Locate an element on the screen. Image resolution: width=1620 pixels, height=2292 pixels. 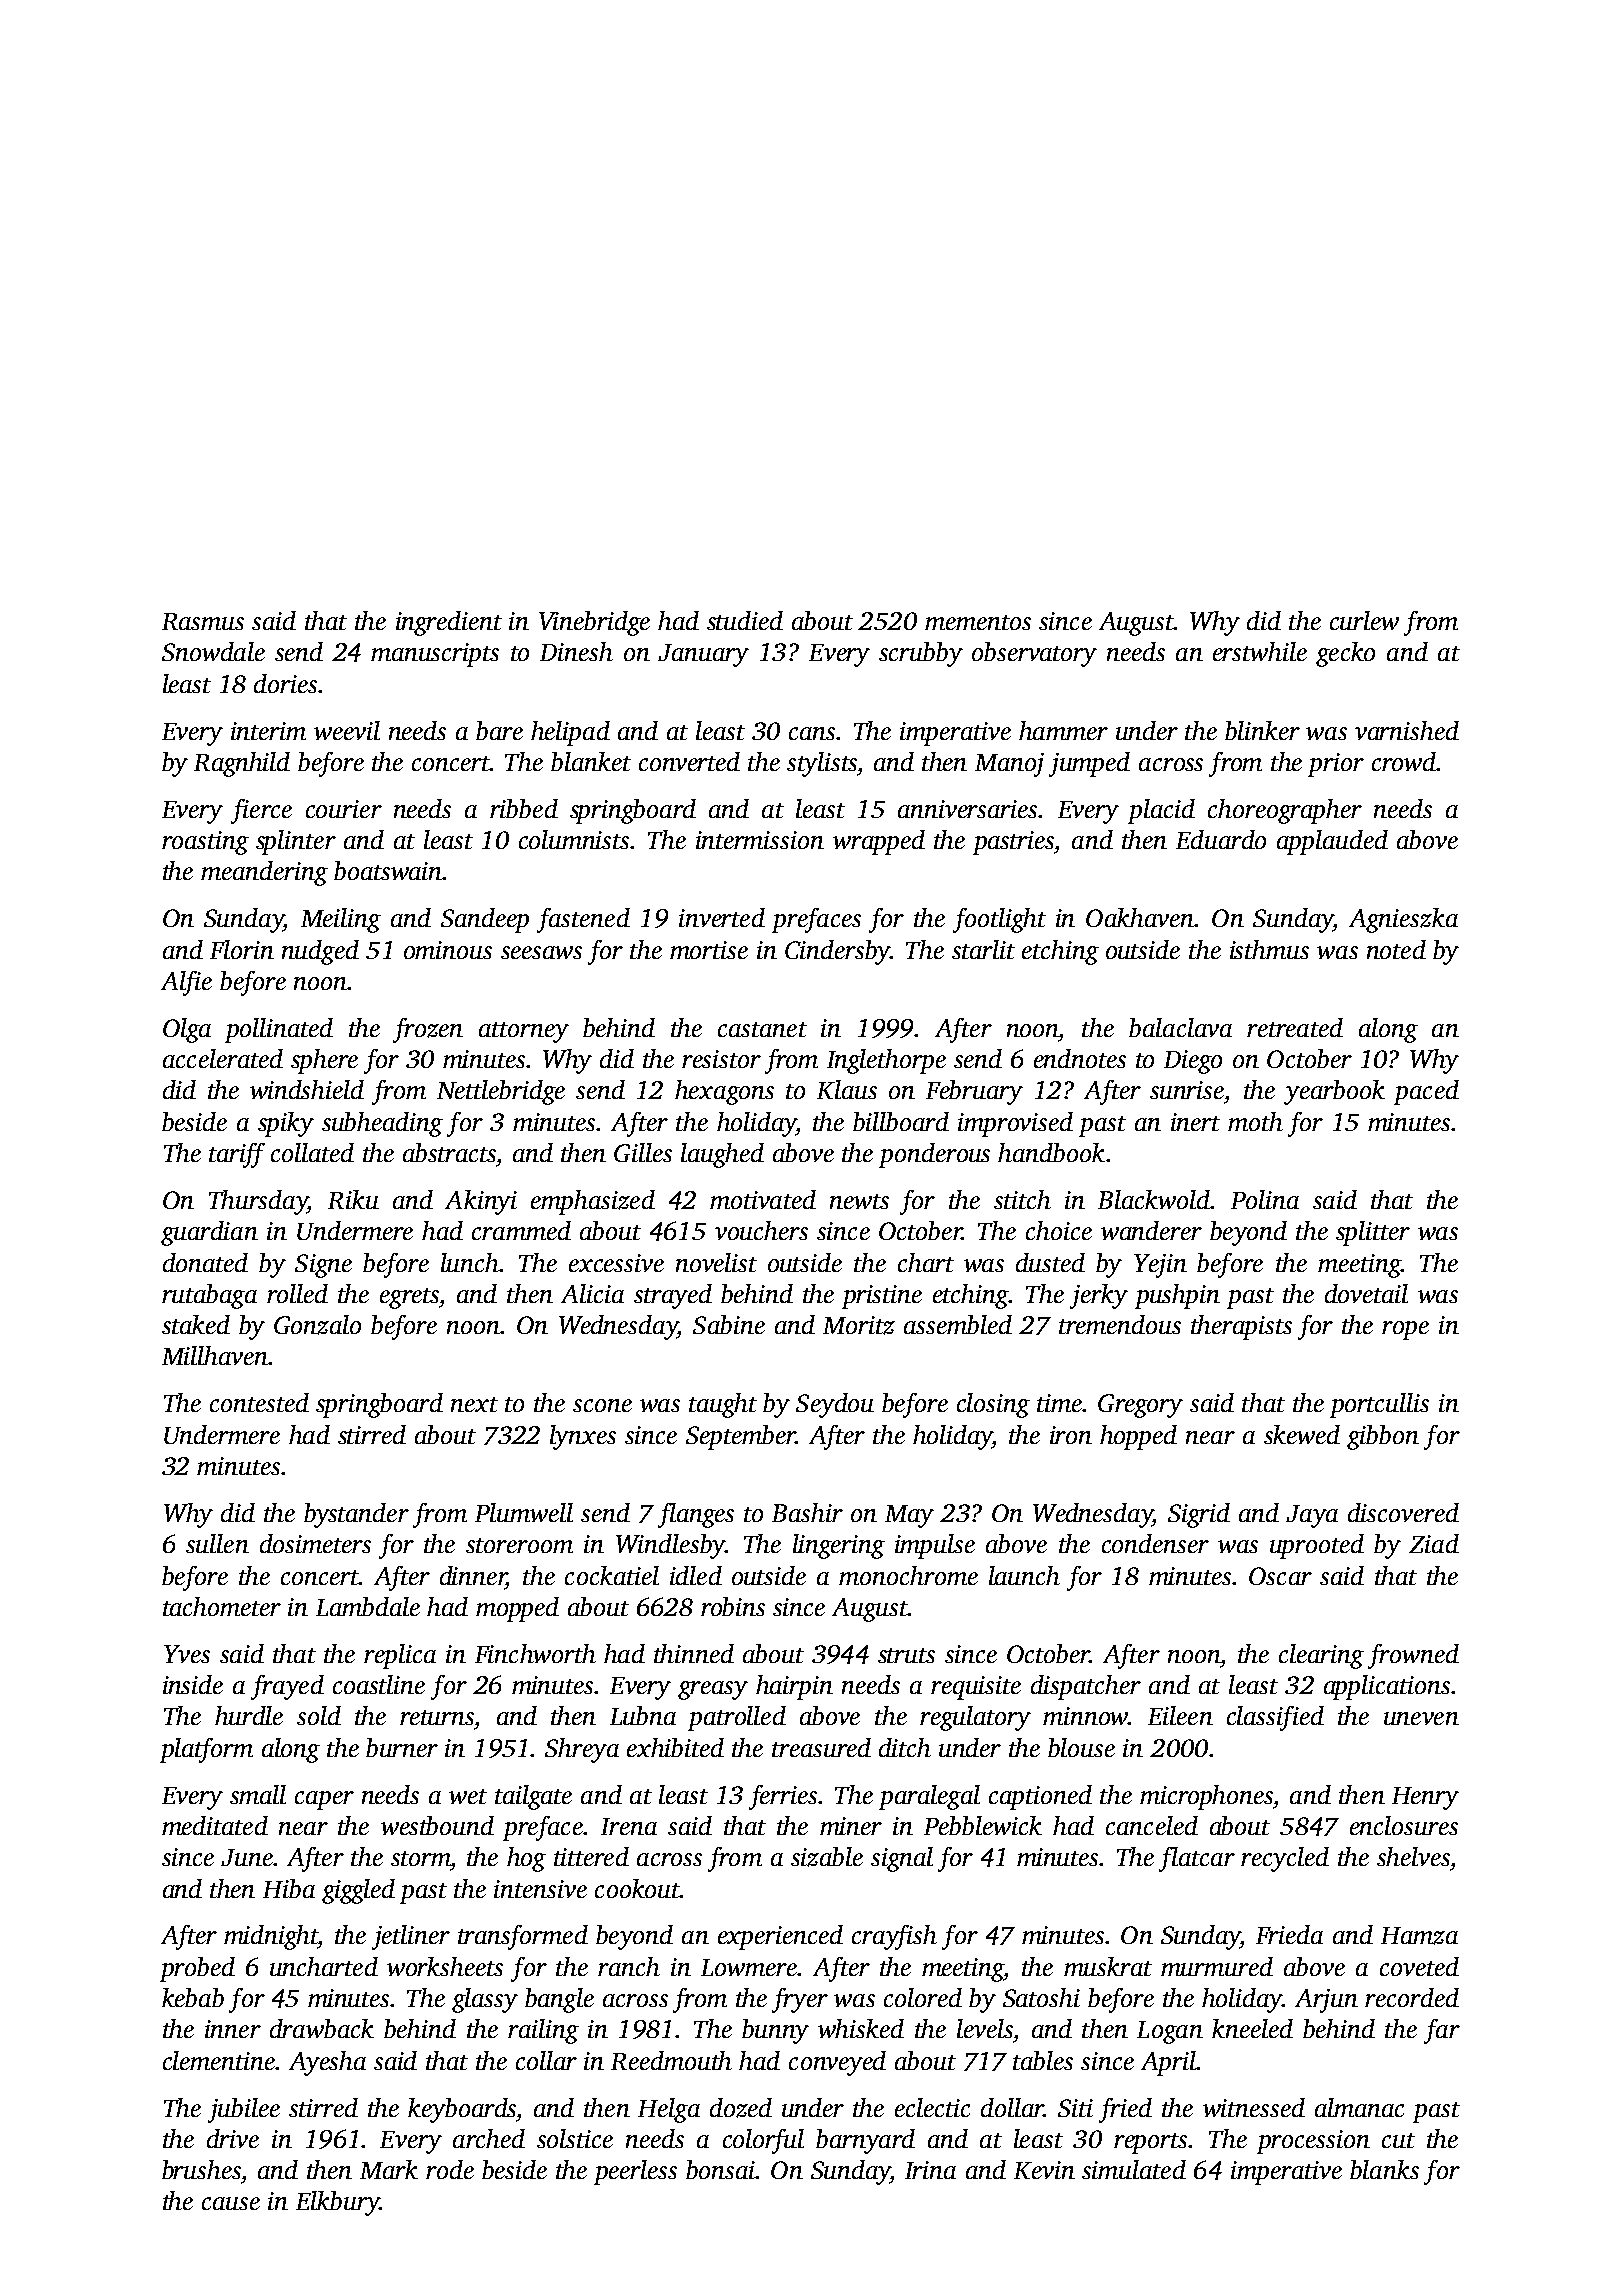
lunch is located at coordinates (470, 1262).
